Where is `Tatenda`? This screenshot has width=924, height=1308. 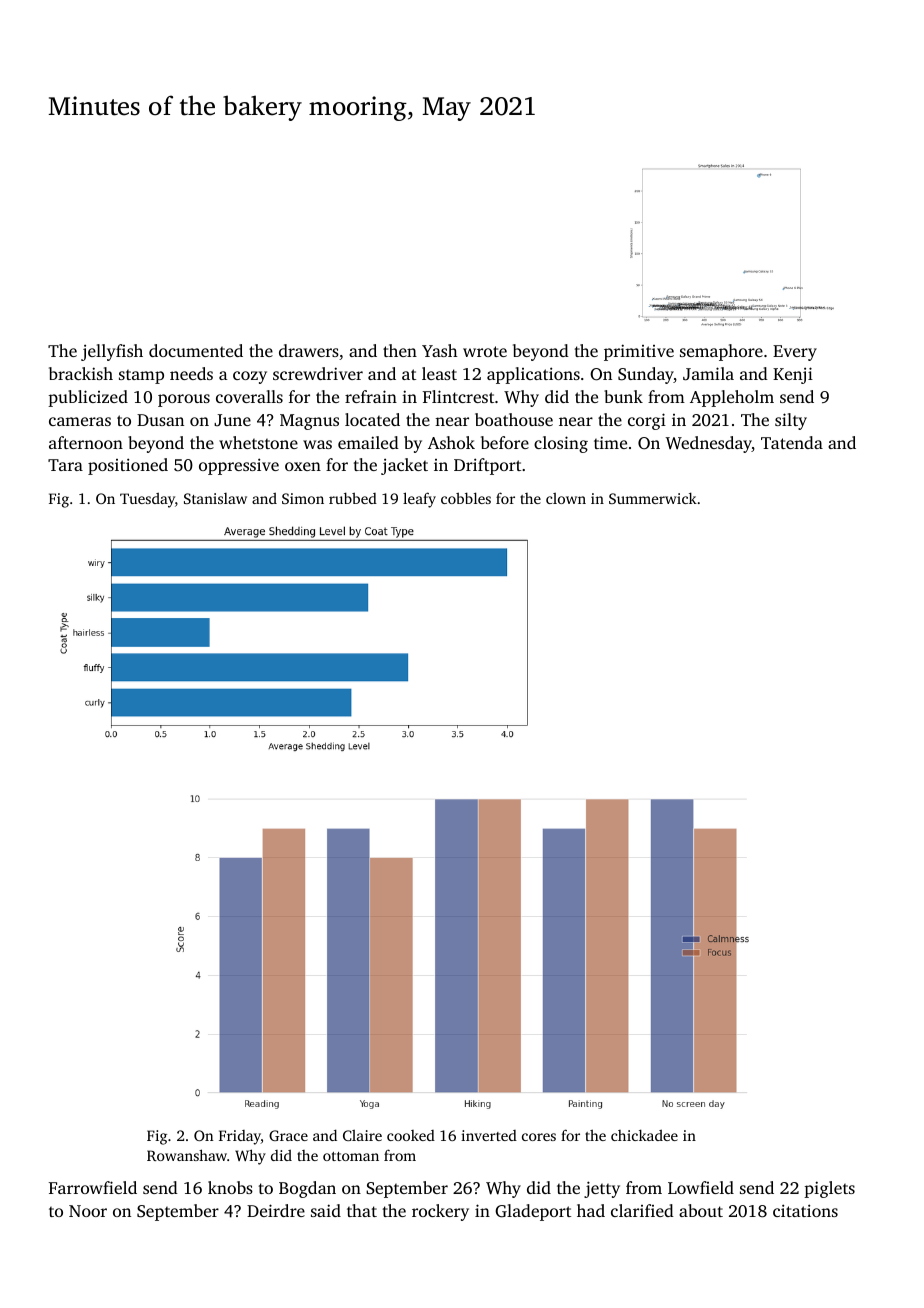 Tatenda is located at coordinates (792, 442).
